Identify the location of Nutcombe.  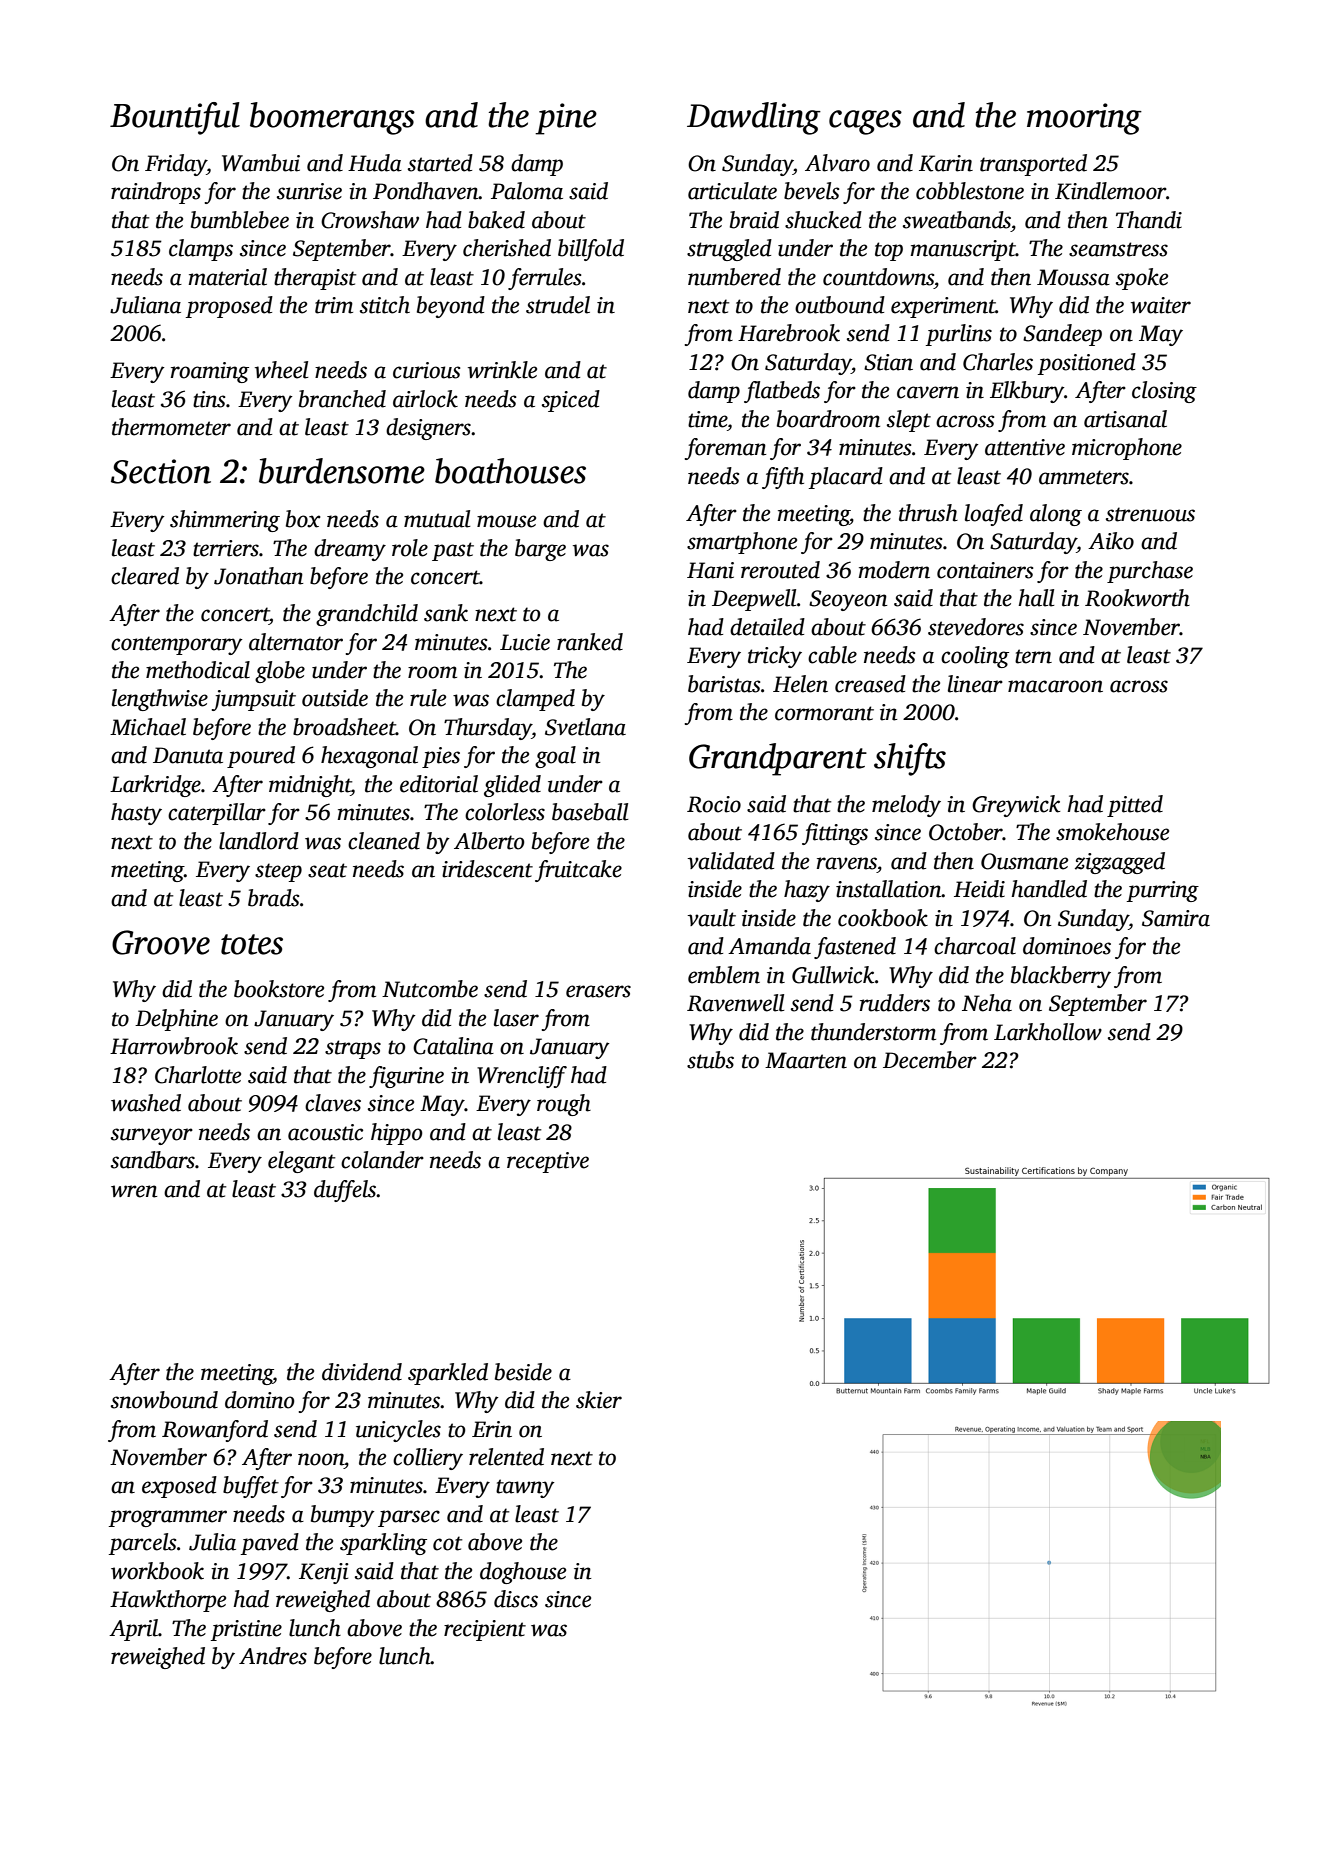
(430, 989).
